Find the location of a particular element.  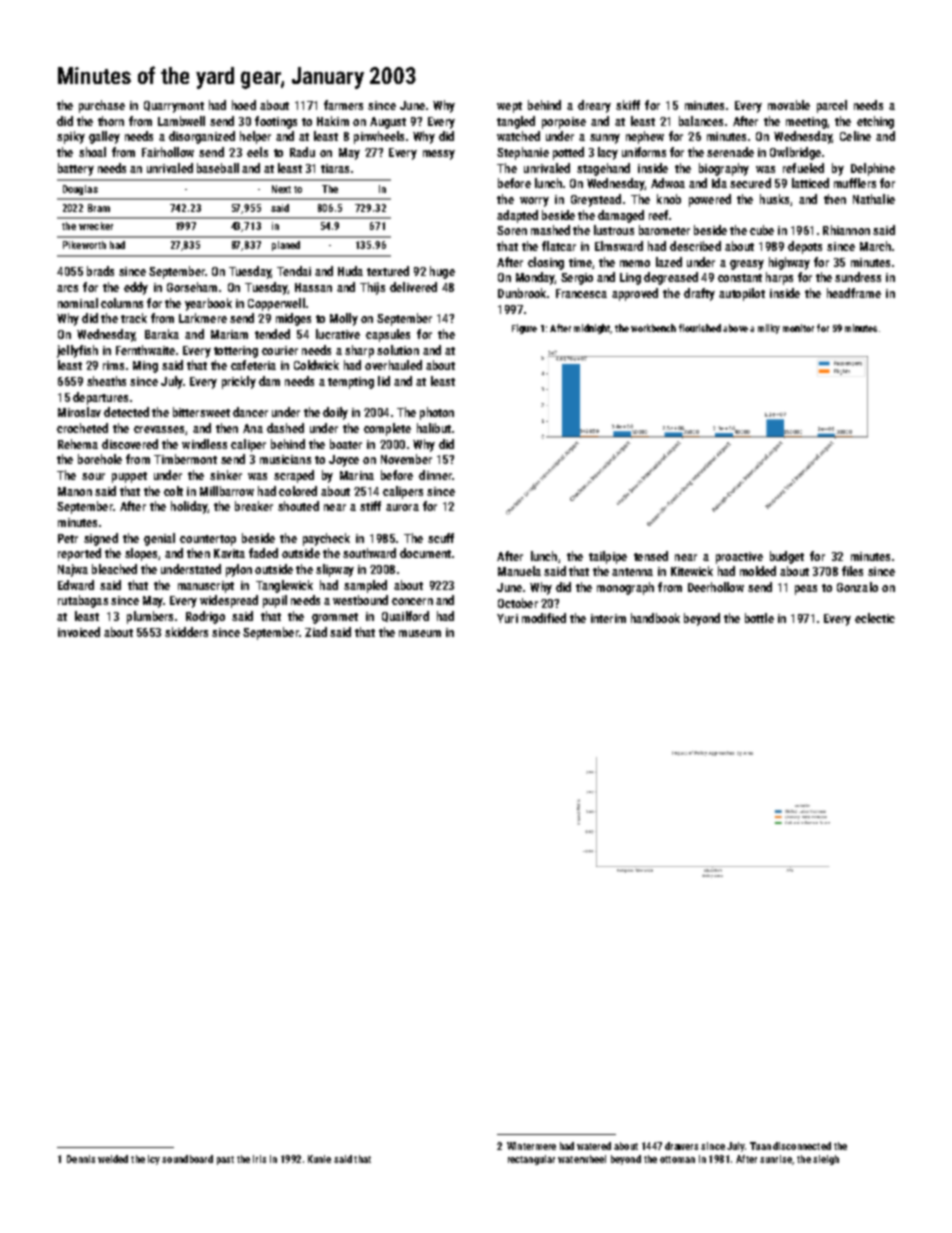

farmers is located at coordinates (343, 105).
